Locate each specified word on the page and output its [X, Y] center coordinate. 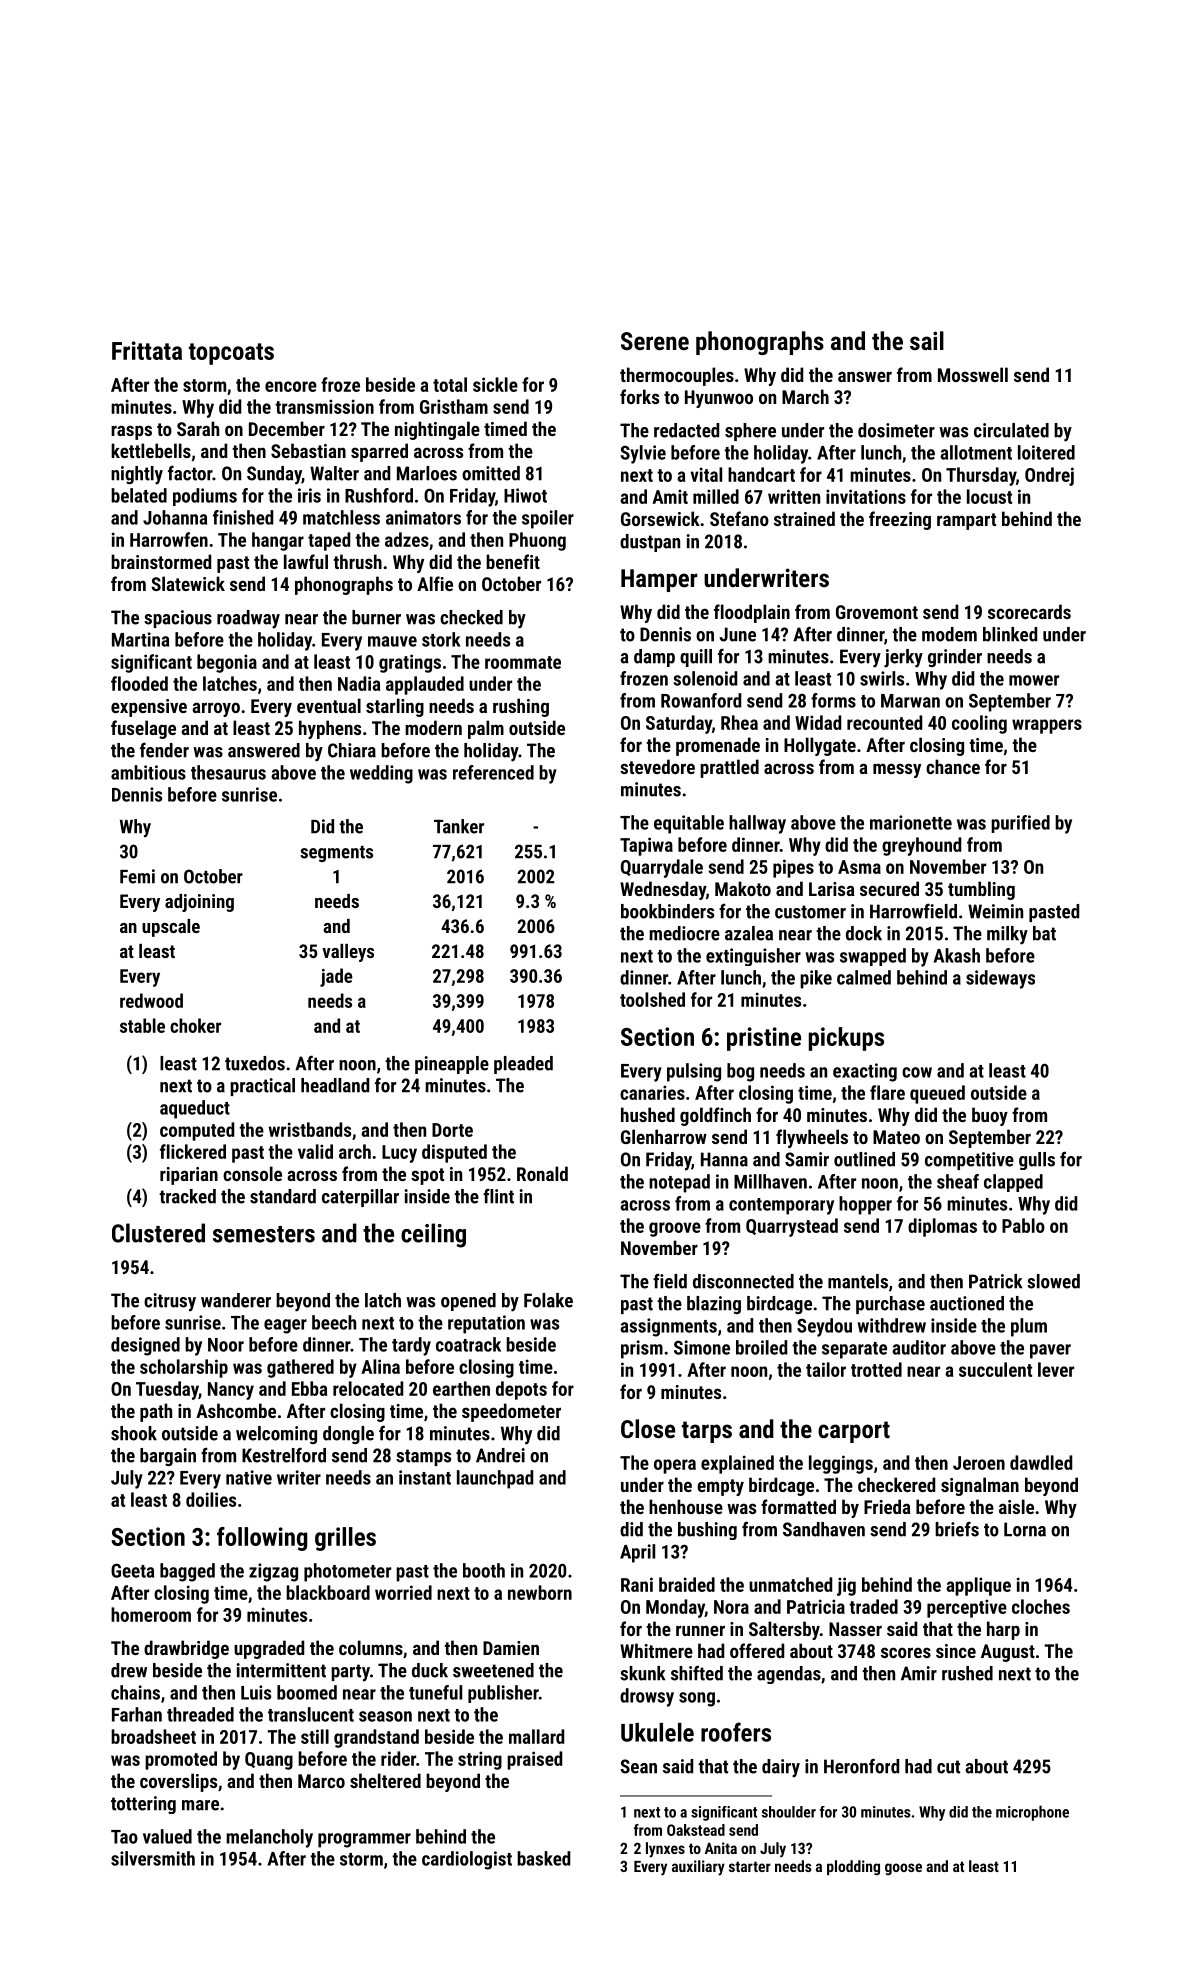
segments [336, 854]
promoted [181, 1760]
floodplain [752, 613]
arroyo [216, 709]
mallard [536, 1736]
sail [927, 340]
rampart [966, 521]
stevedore [657, 766]
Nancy [231, 1391]
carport [854, 1432]
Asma [859, 867]
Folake [548, 1300]
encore [291, 386]
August [1008, 1653]
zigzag [273, 1572]
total [450, 384]
